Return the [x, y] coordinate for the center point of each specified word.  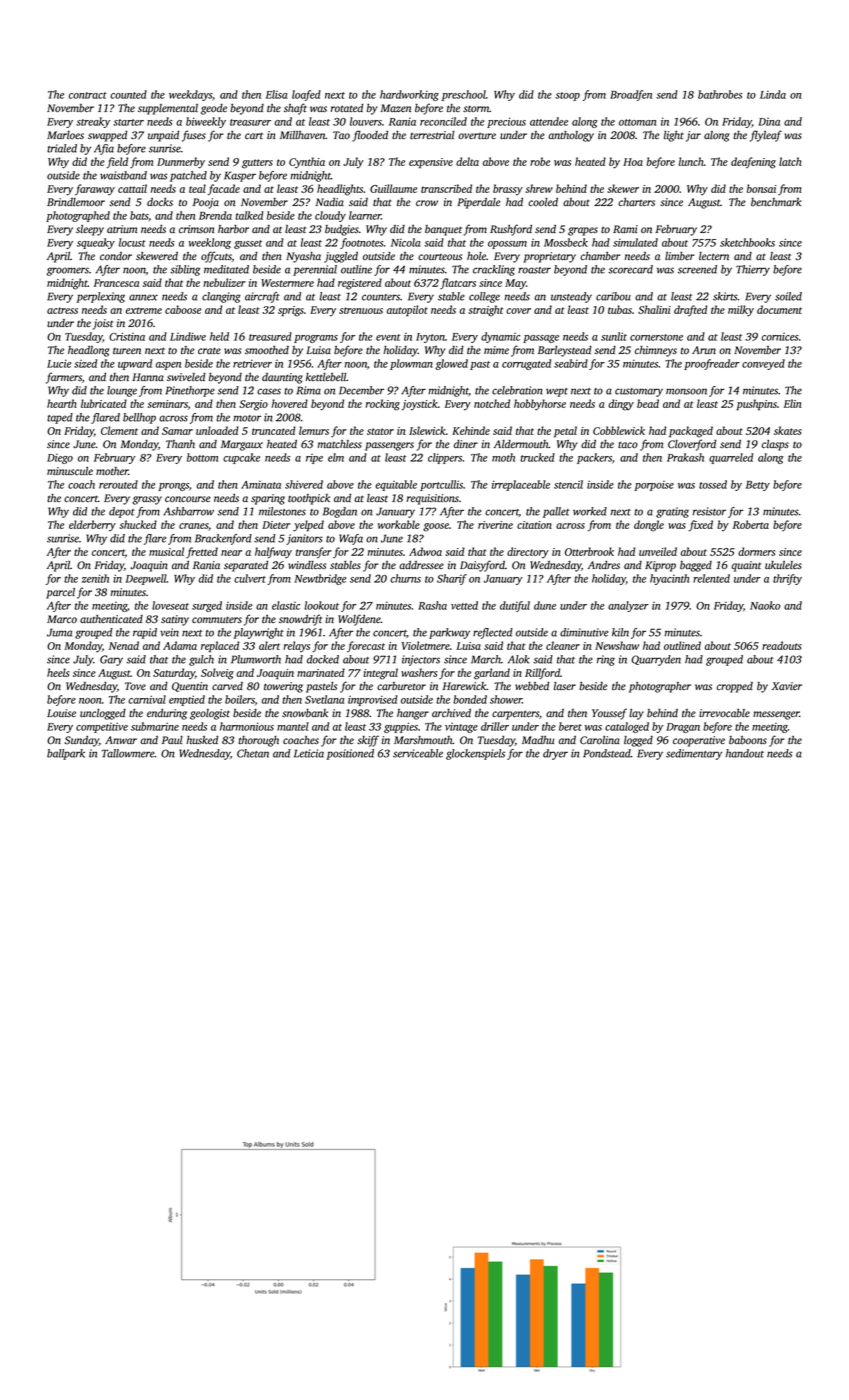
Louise [61, 713]
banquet [443, 230]
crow [427, 203]
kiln [620, 632]
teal [197, 188]
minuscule [70, 471]
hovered [290, 403]
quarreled [731, 458]
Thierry [753, 270]
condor [116, 256]
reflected [493, 633]
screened [697, 269]
